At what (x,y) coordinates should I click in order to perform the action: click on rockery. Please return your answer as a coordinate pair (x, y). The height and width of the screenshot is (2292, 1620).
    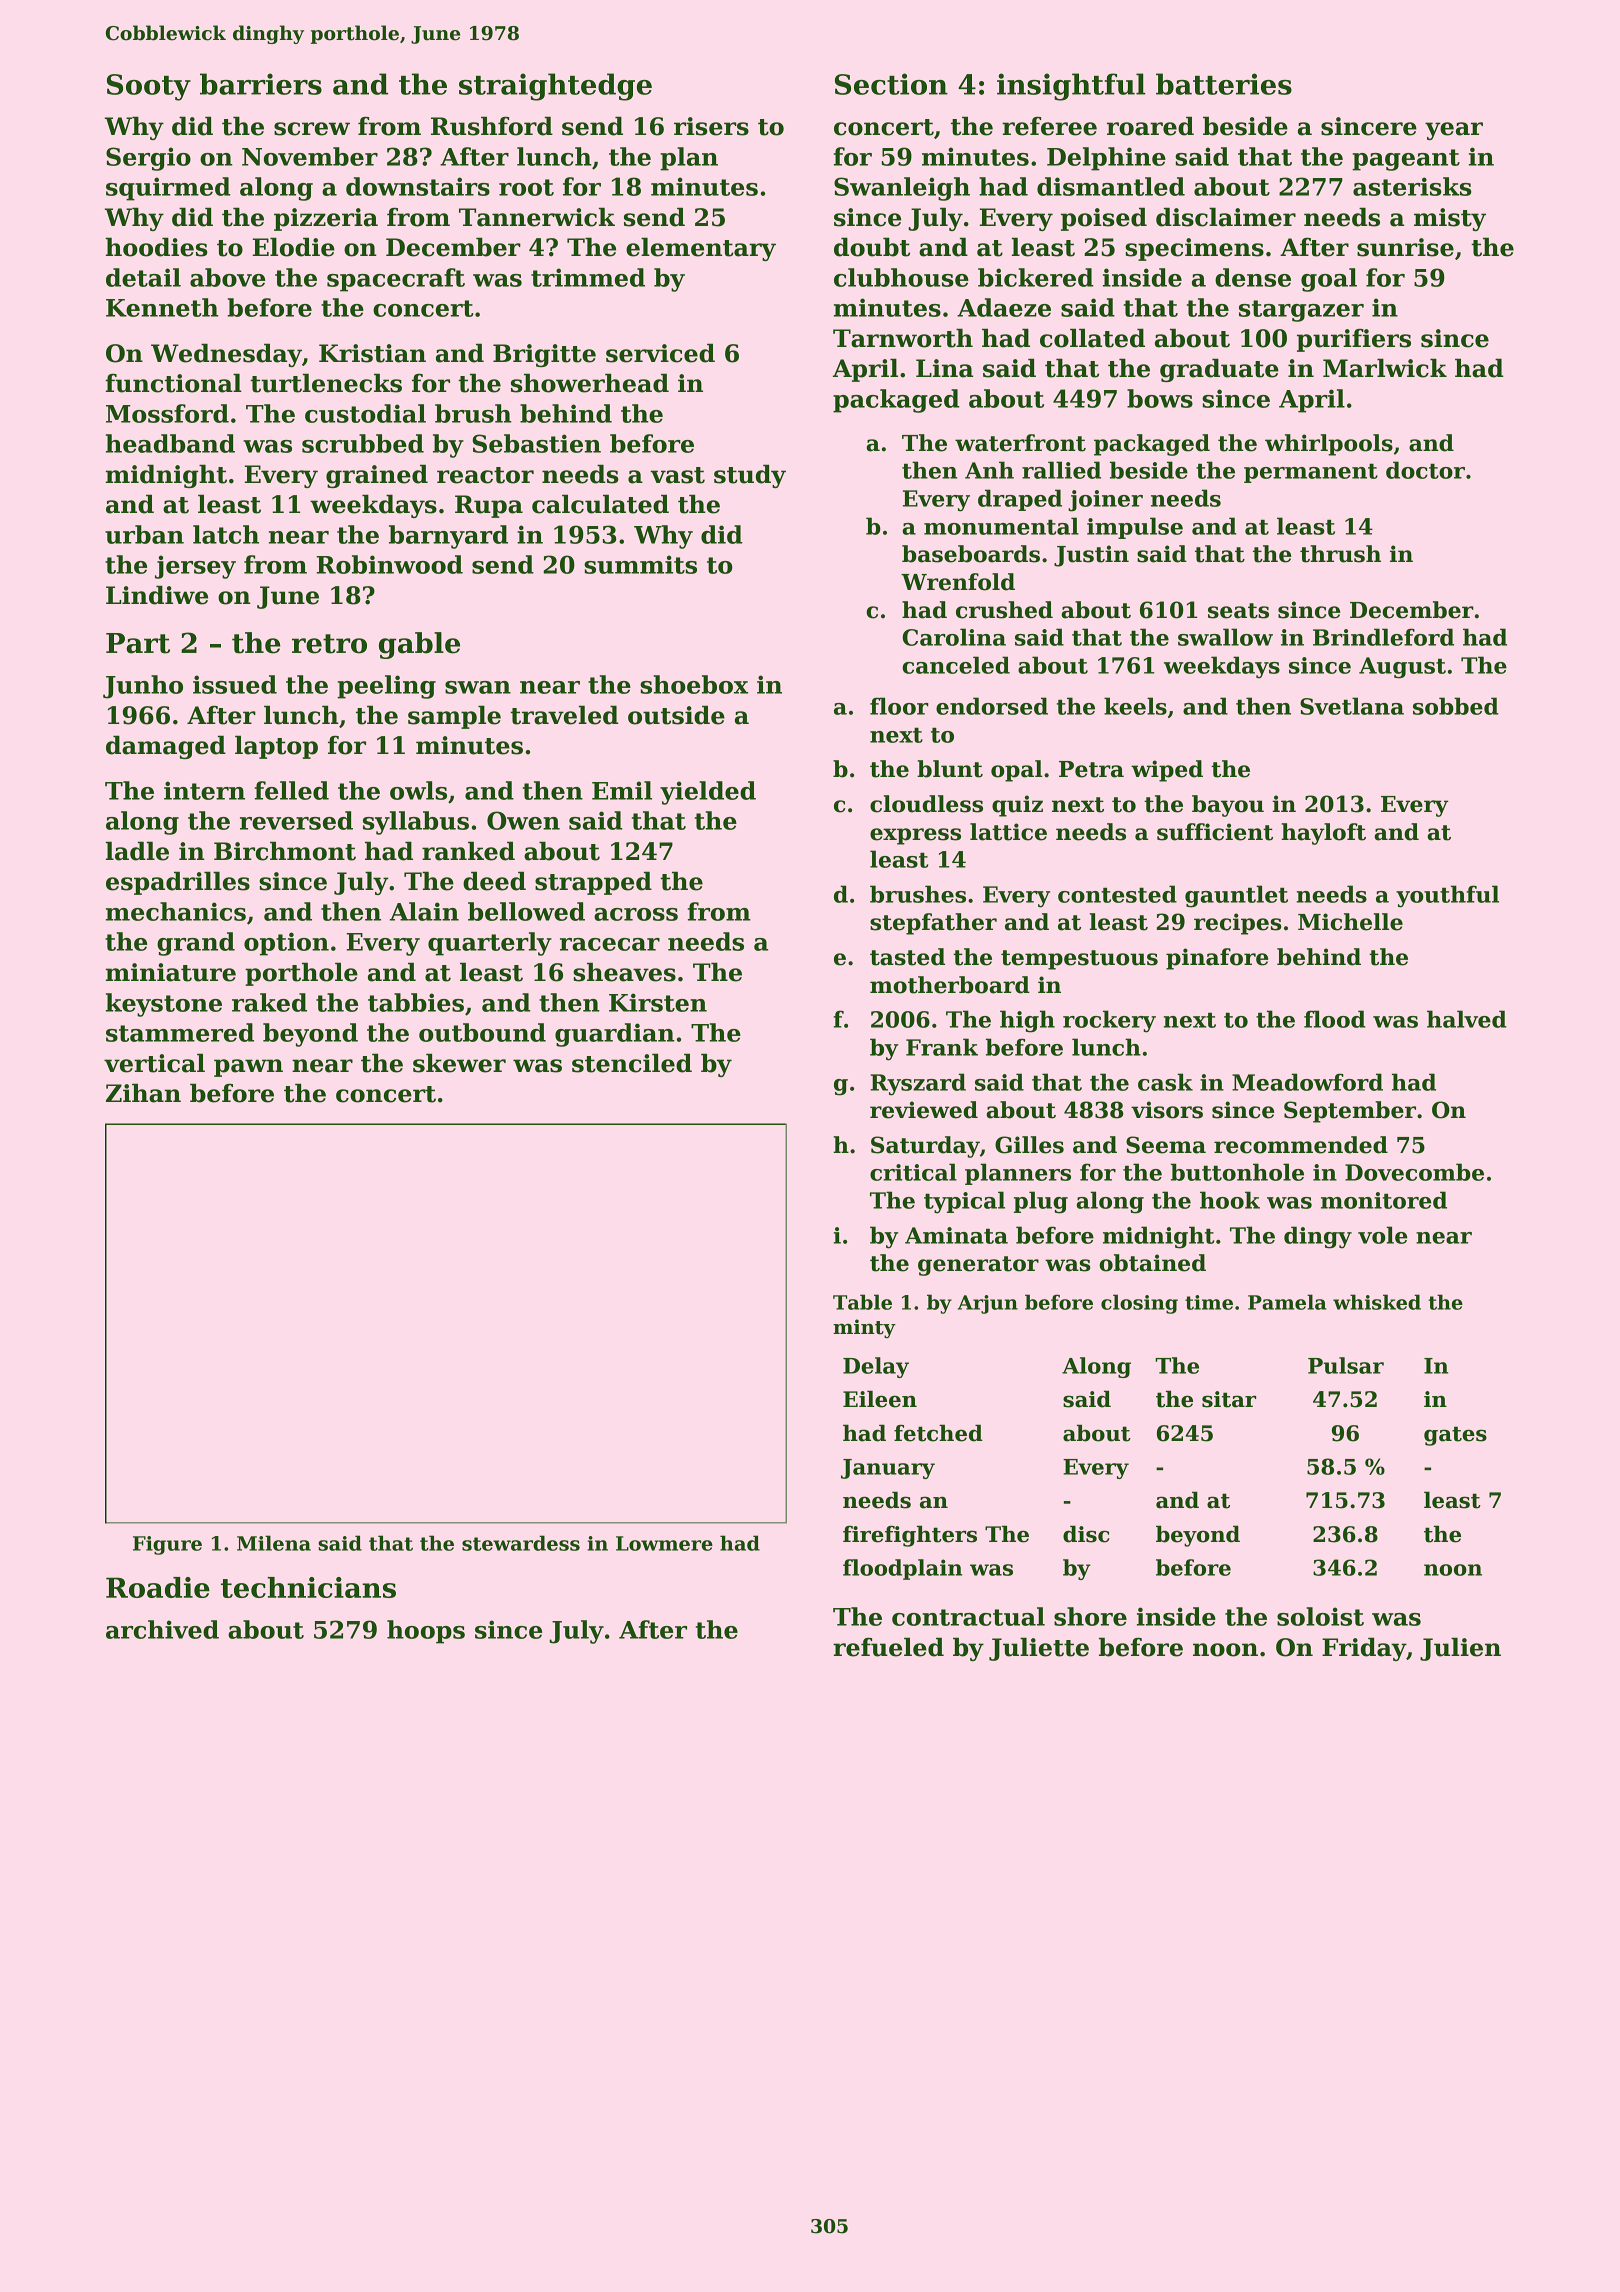
    Looking at the image, I should click on (1109, 1021).
